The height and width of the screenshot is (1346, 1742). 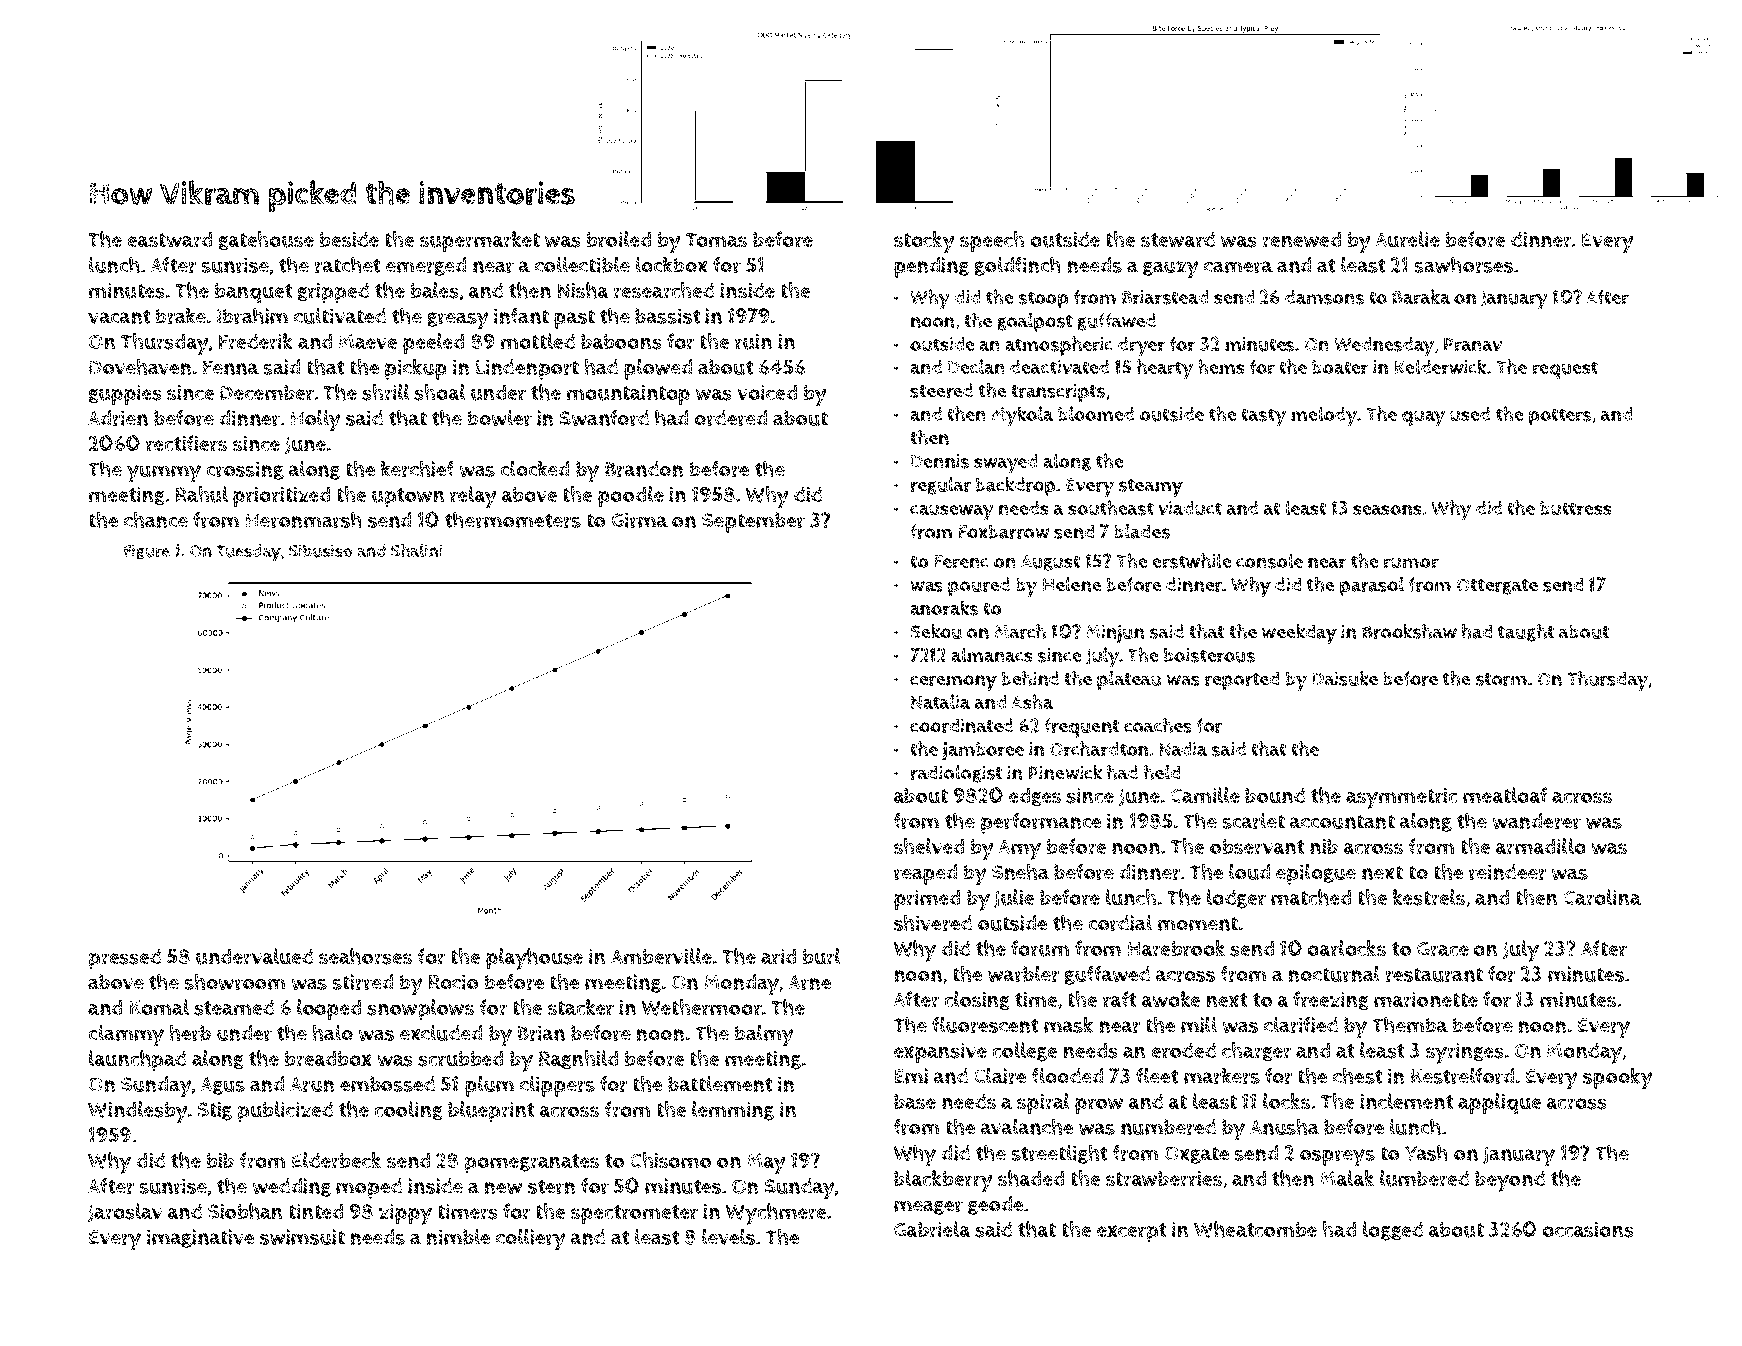 I want to click on renewed, so click(x=1302, y=239).
